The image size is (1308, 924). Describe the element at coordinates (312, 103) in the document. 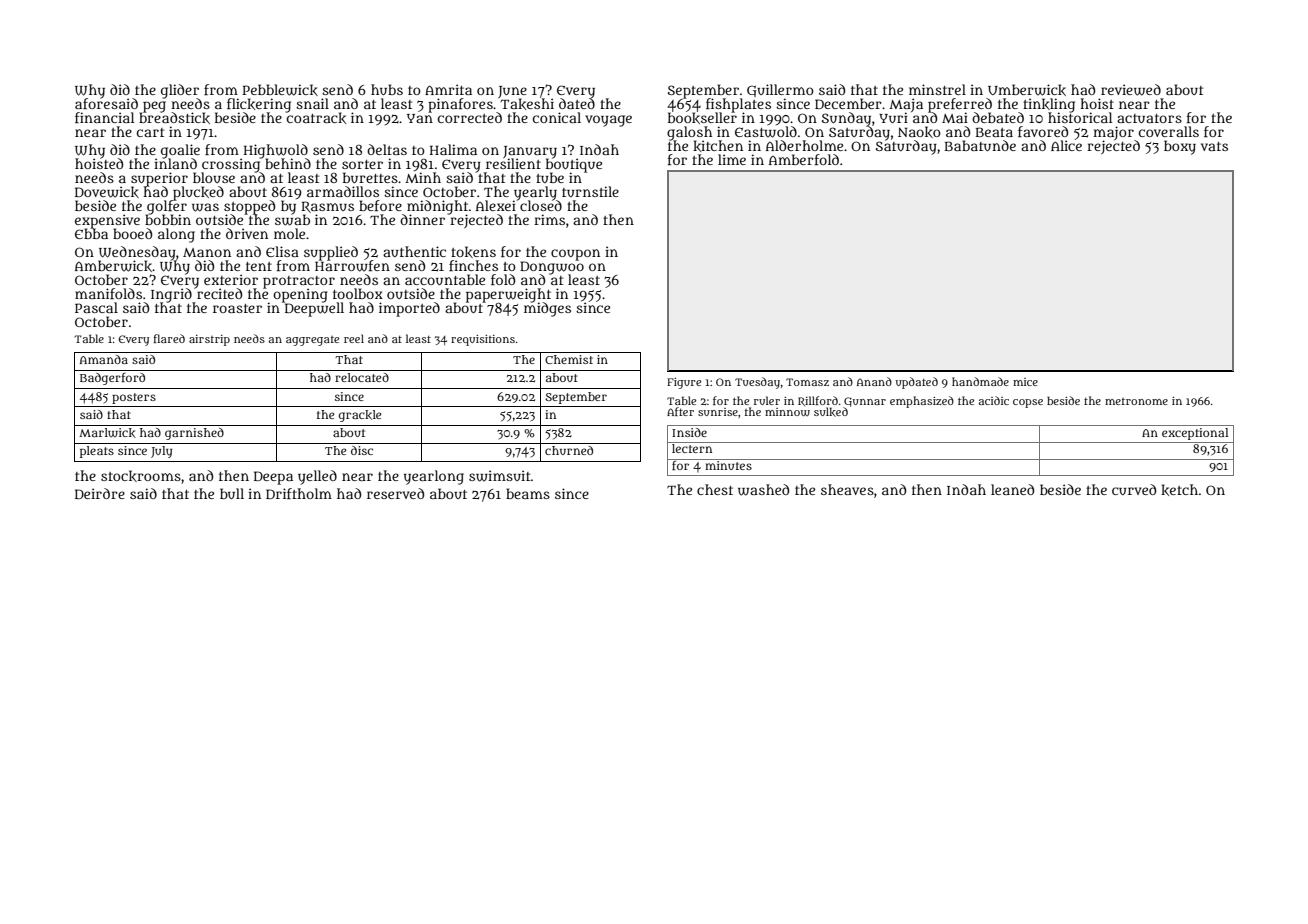

I see `snail` at that location.
